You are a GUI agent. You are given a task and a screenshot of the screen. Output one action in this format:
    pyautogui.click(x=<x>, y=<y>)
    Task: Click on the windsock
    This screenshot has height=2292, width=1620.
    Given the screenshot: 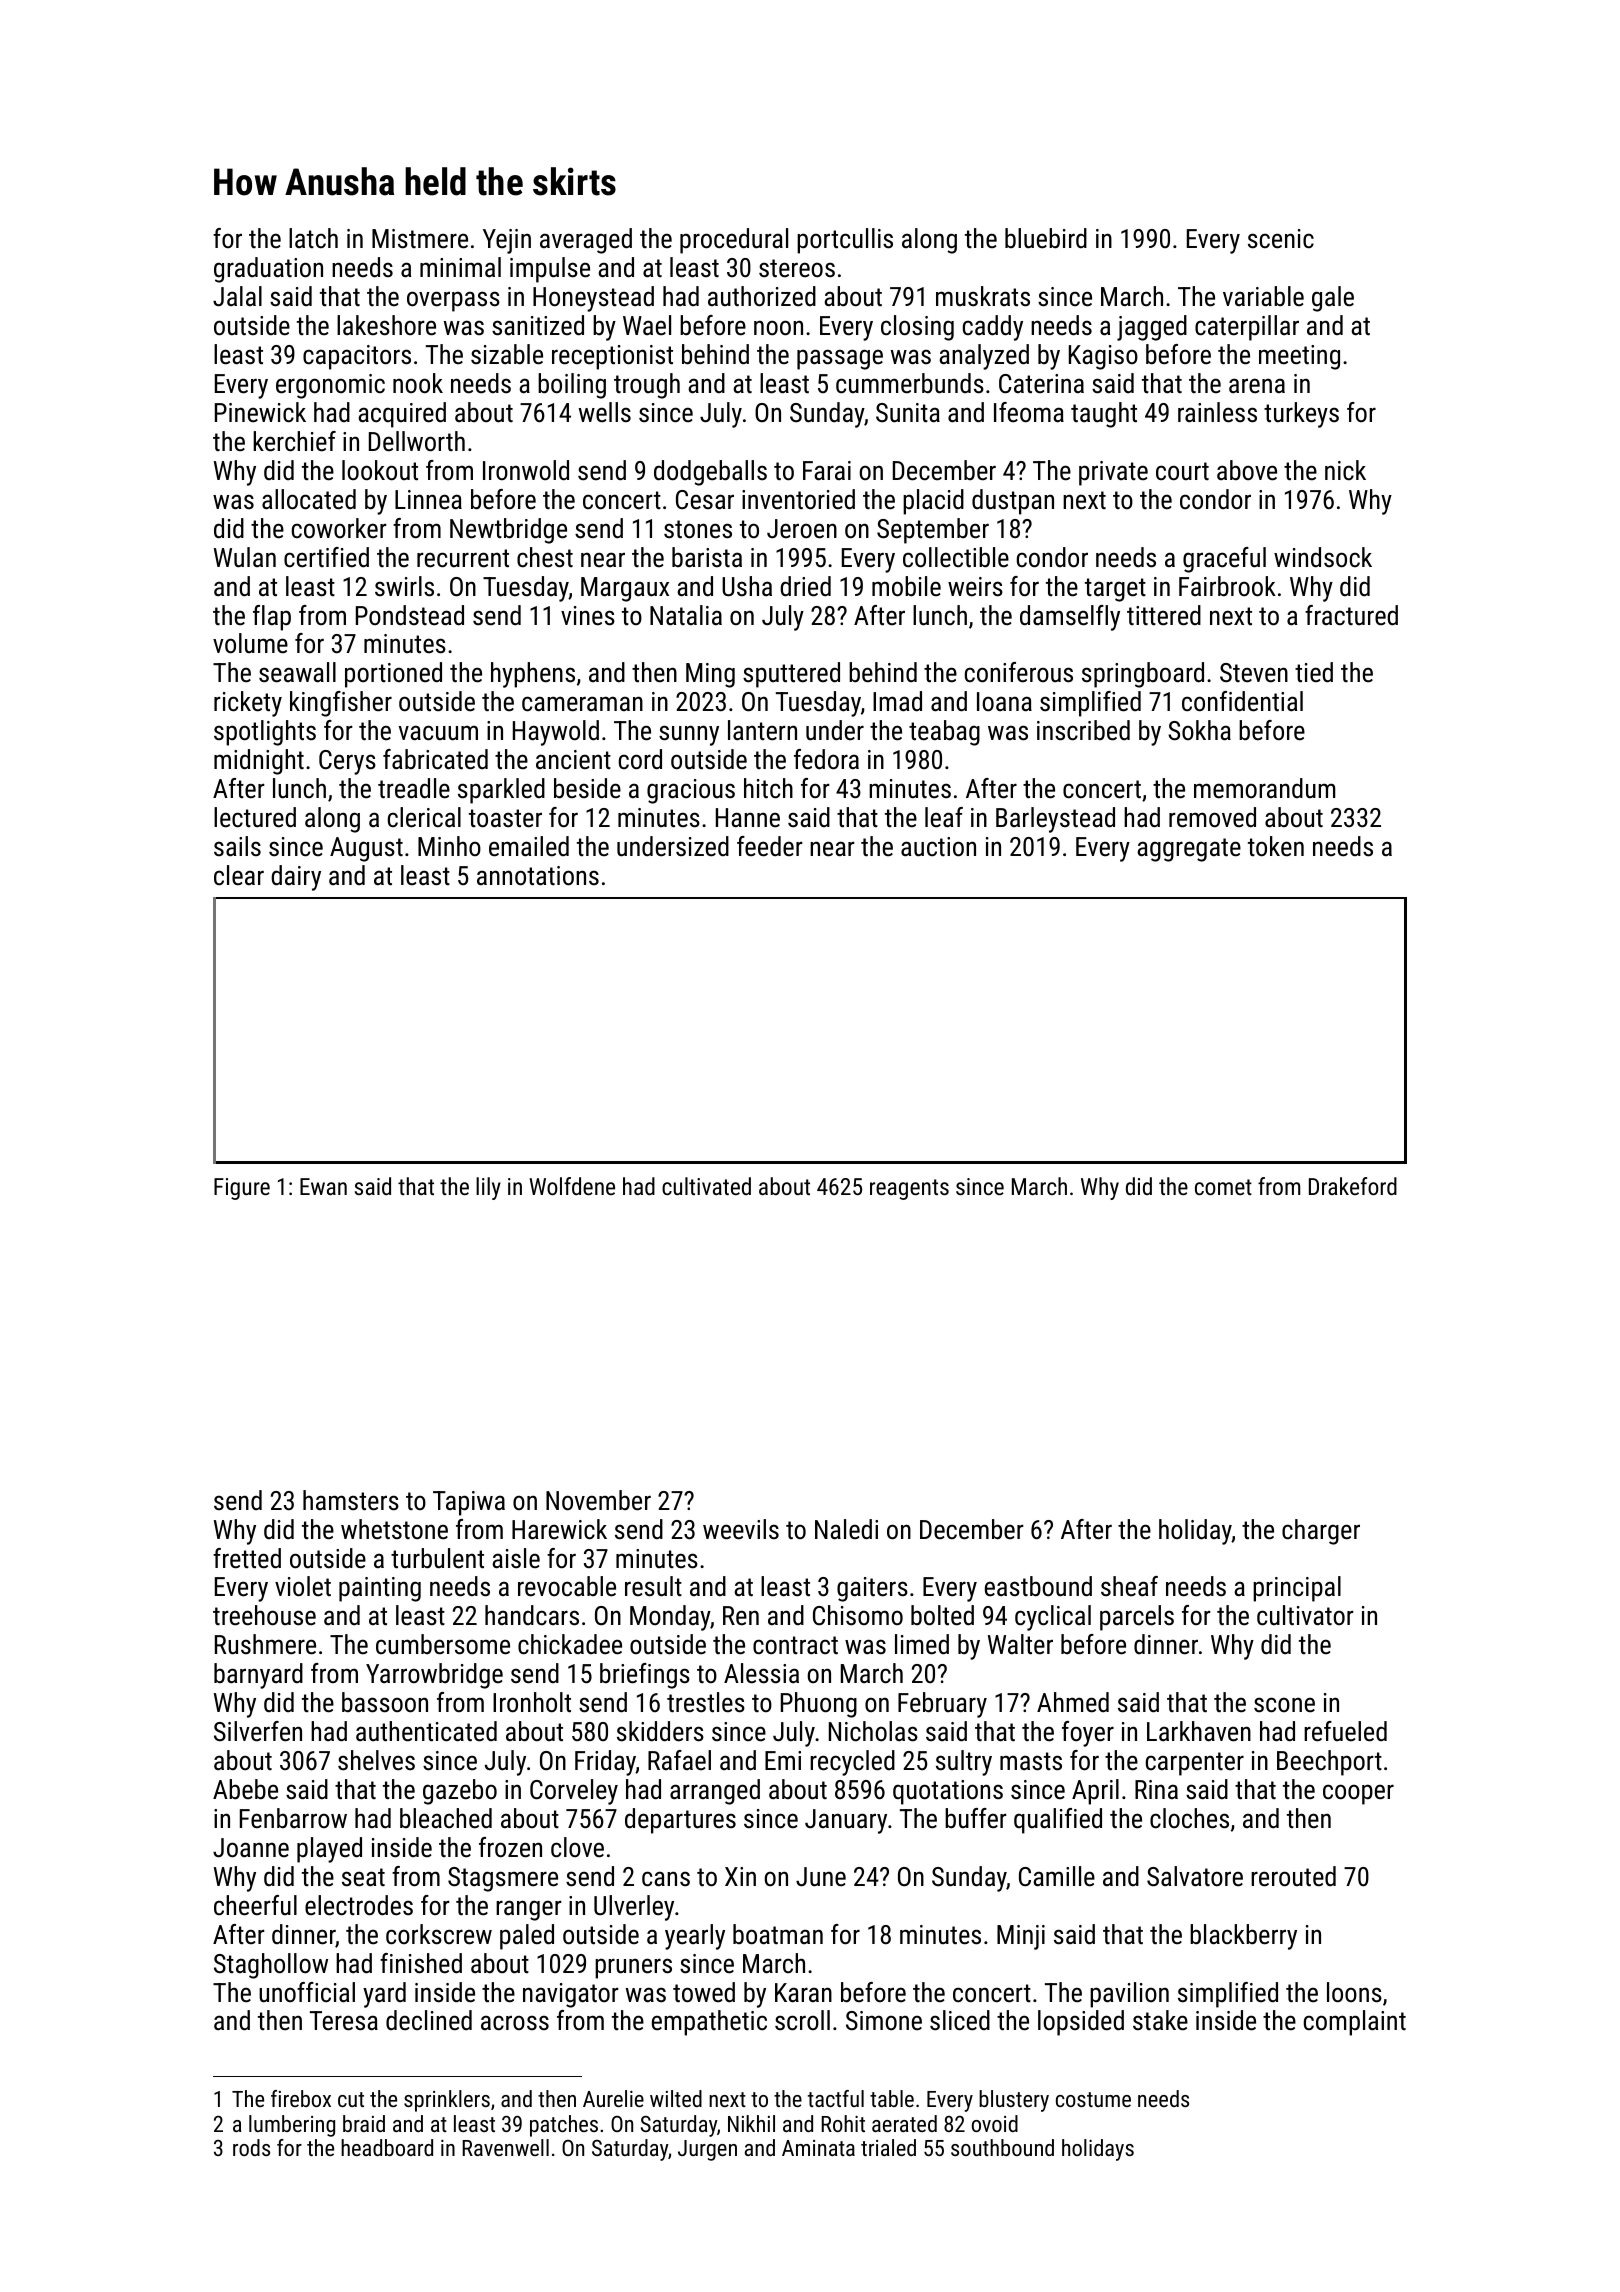 What is the action you would take?
    pyautogui.click(x=1323, y=557)
